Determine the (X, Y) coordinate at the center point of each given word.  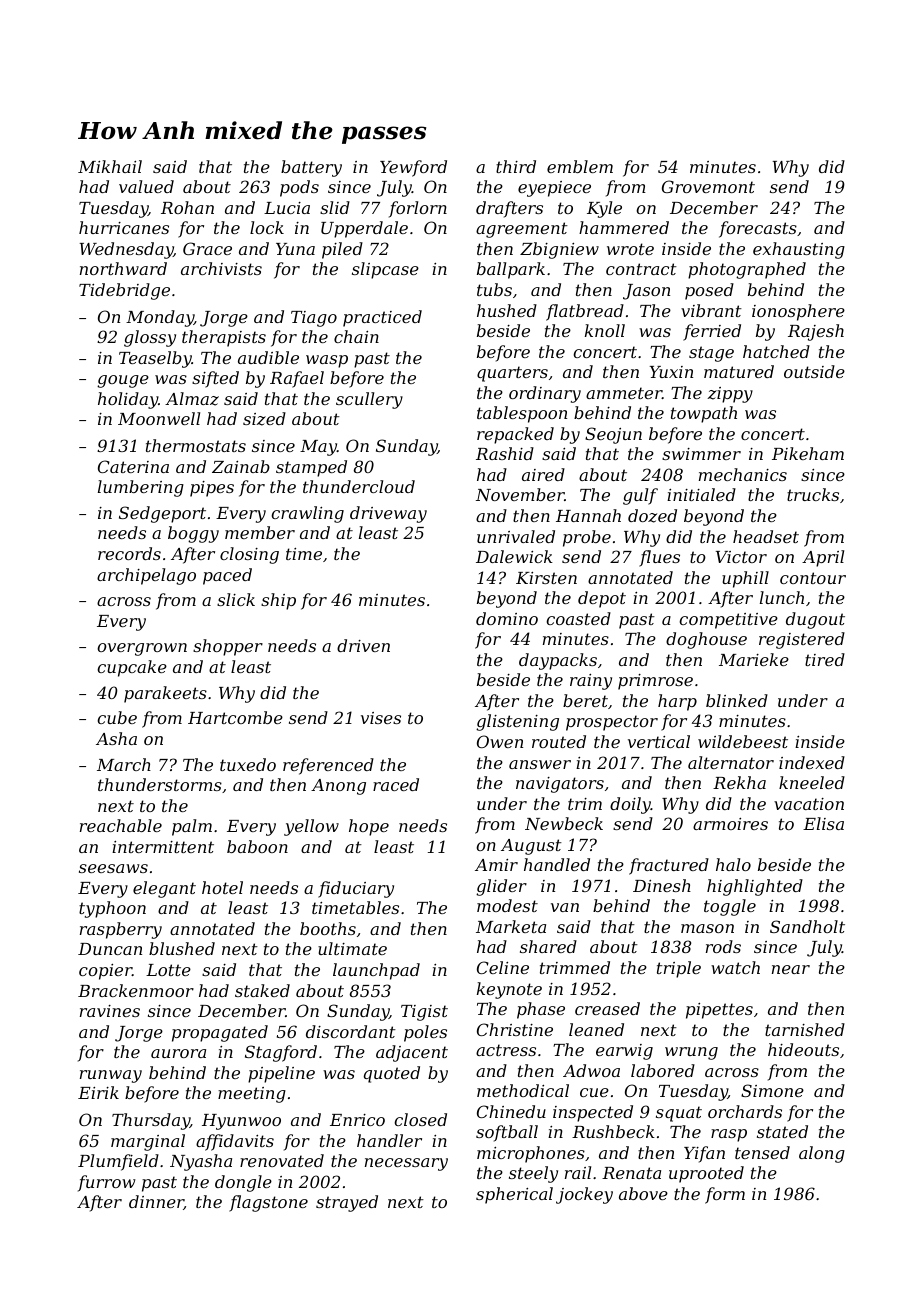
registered (802, 640)
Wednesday (126, 250)
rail (578, 1172)
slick (236, 599)
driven (363, 645)
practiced (382, 318)
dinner (156, 1202)
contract (641, 269)
